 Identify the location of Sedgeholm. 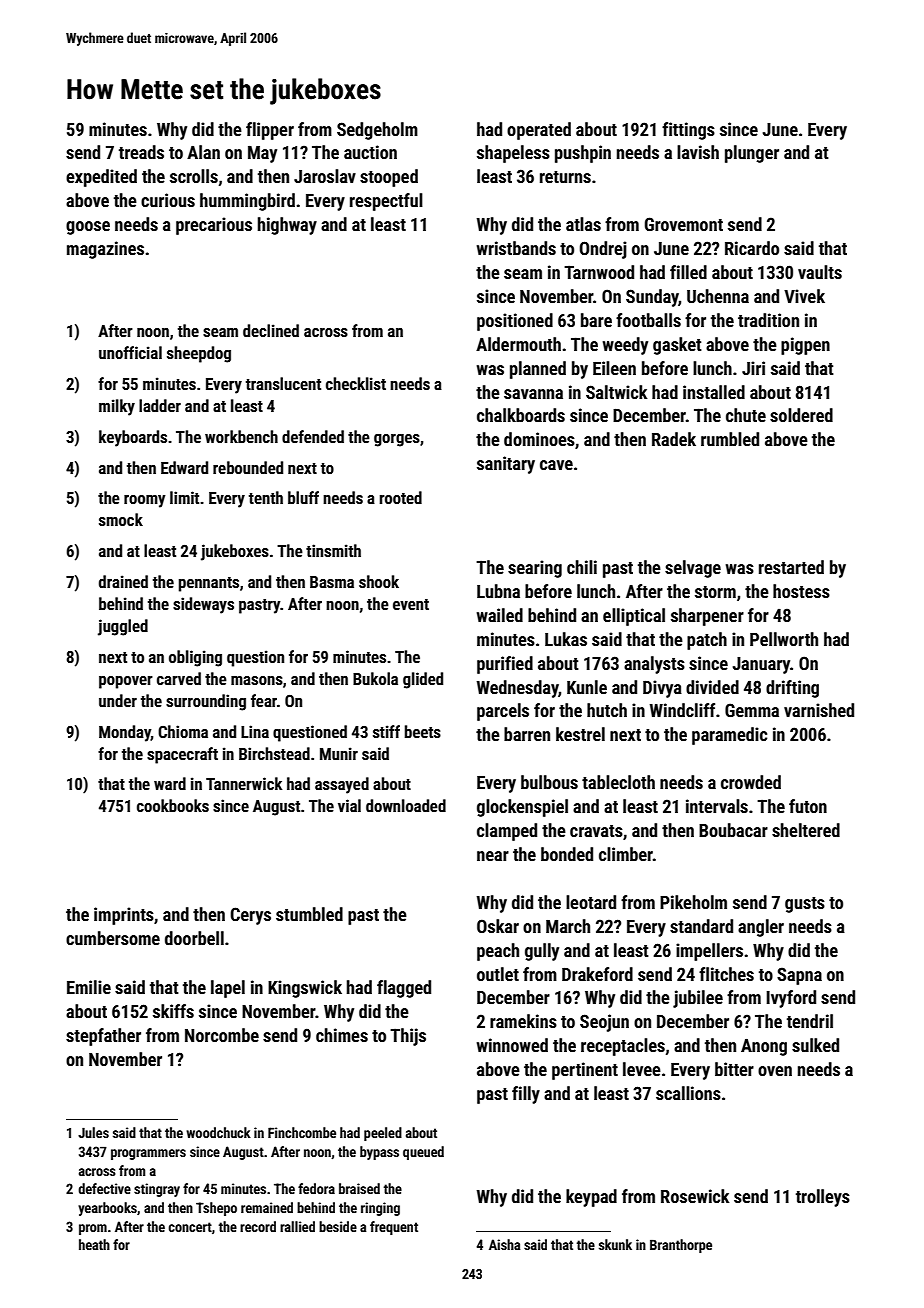
(377, 131).
